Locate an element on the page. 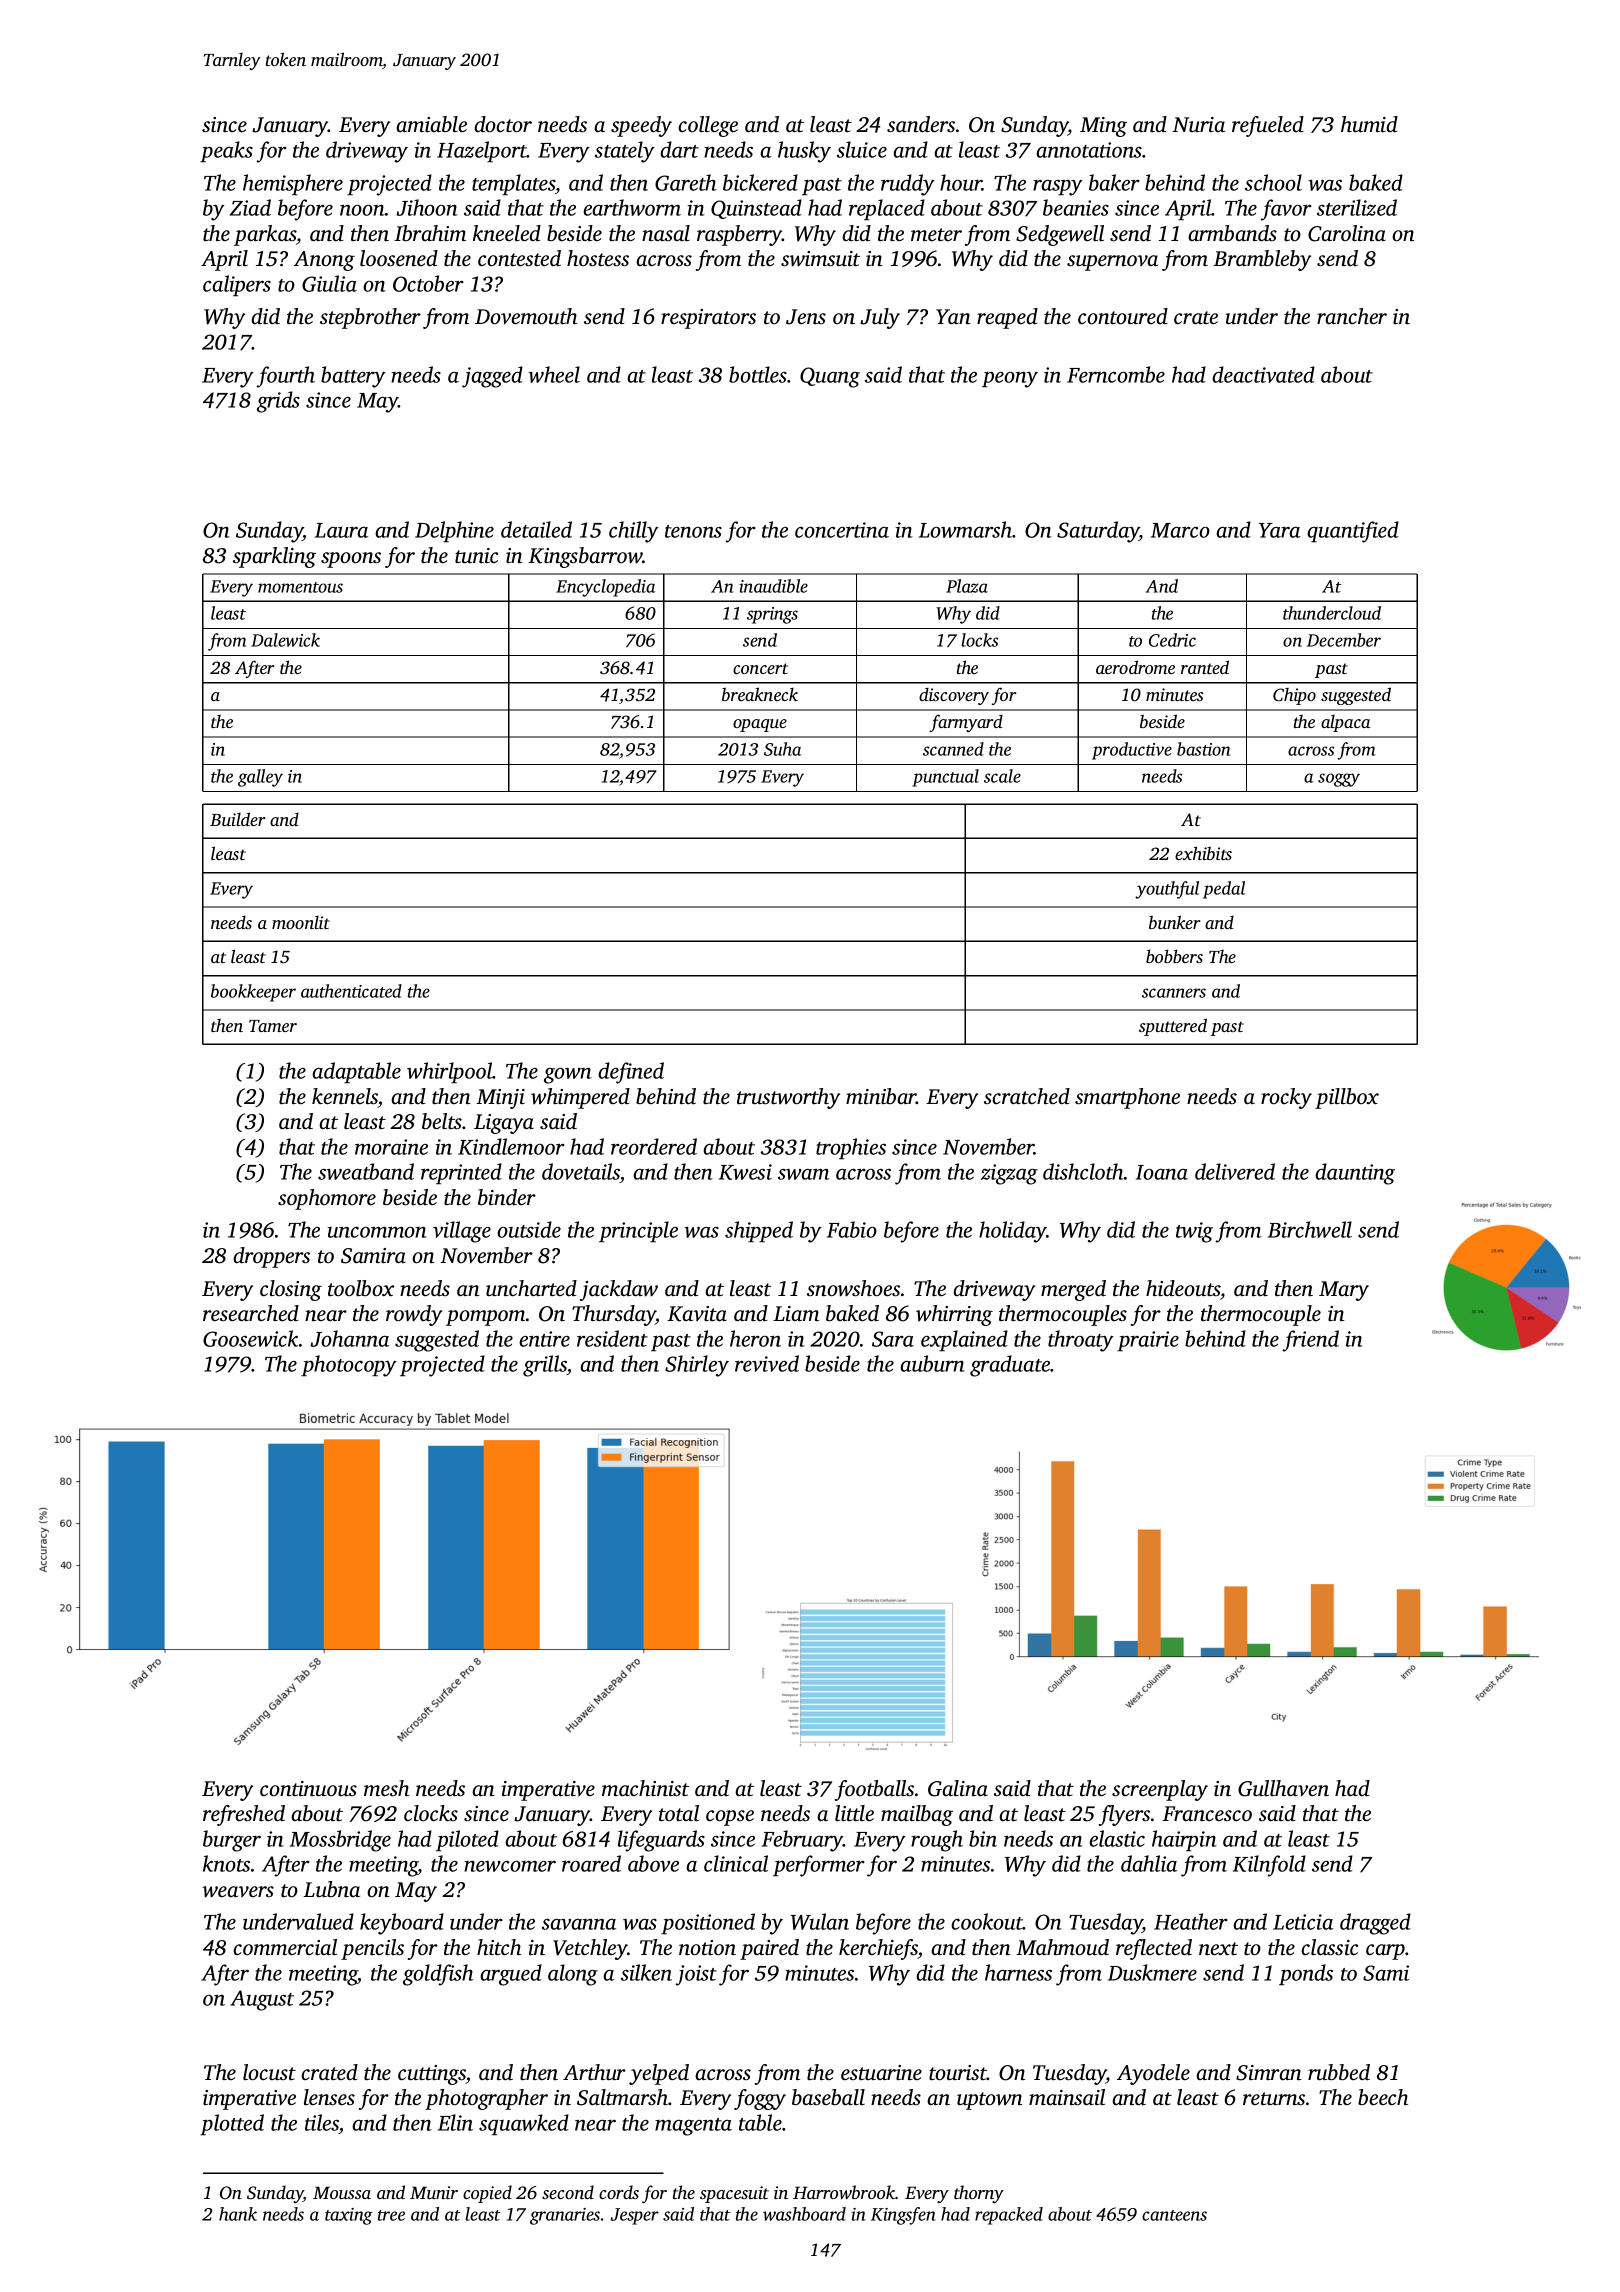 This image has height=2292, width=1620. cuttings is located at coordinates (432, 2075).
